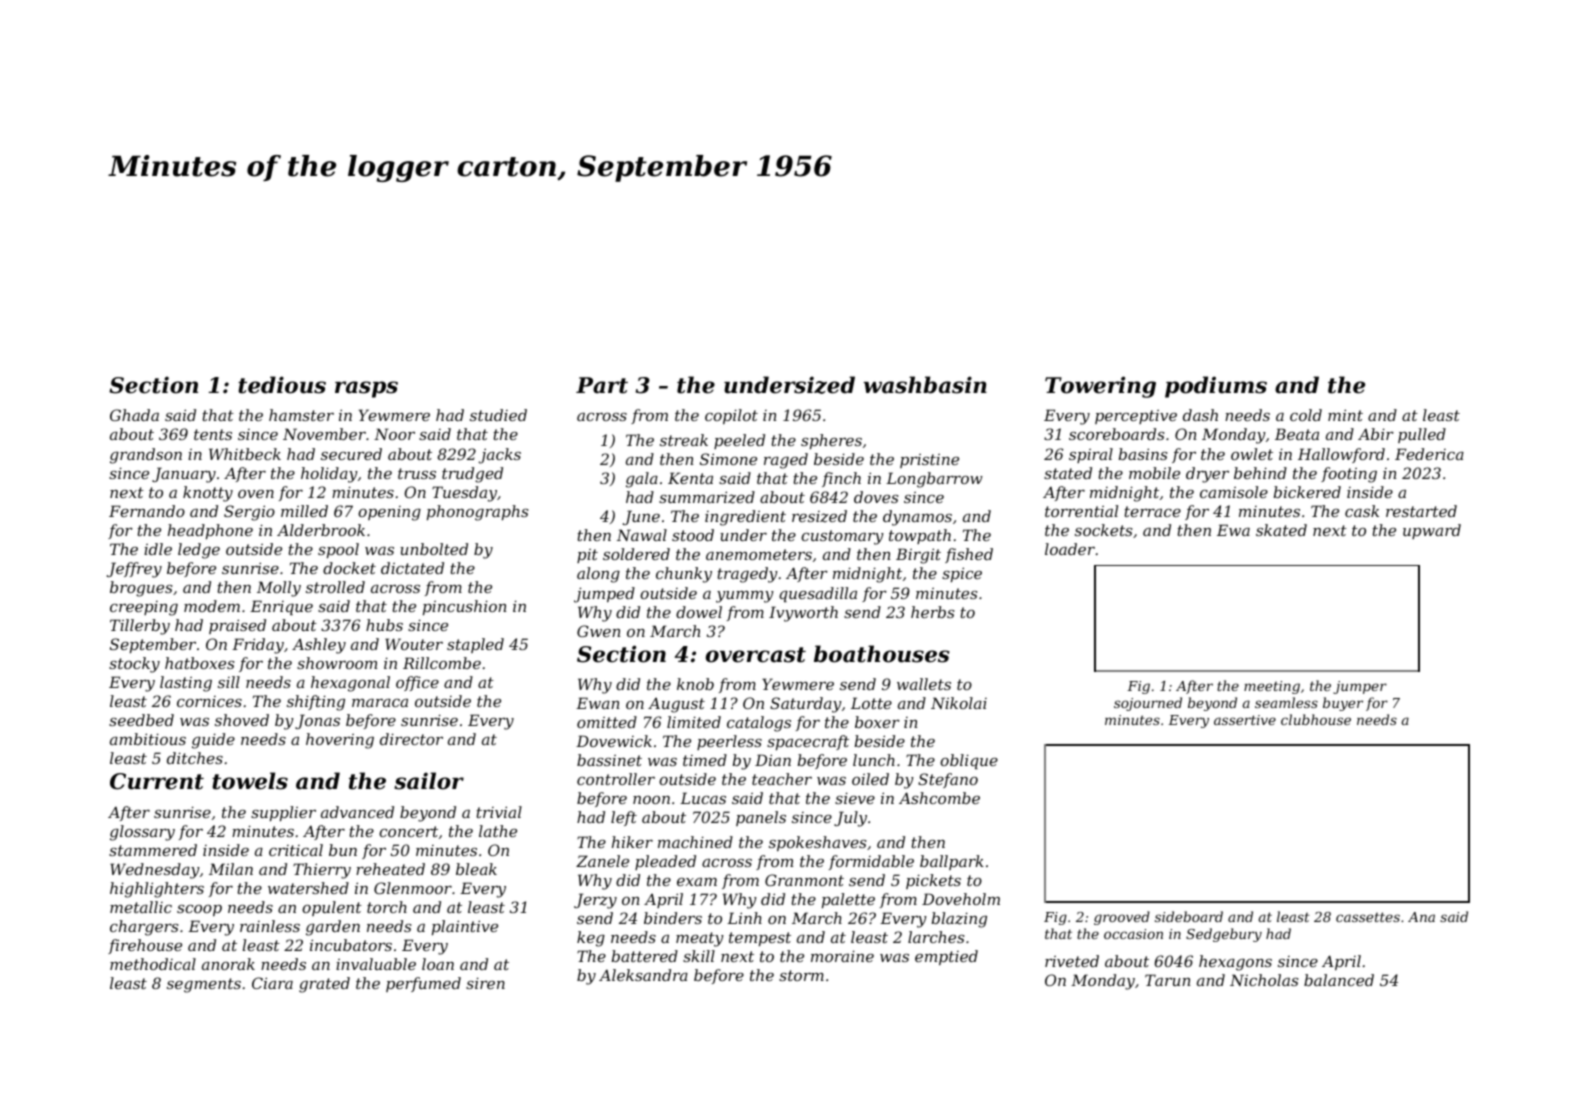 This screenshot has height=1117, width=1579. What do you see at coordinates (695, 684) in the screenshot?
I see `knob` at bounding box center [695, 684].
